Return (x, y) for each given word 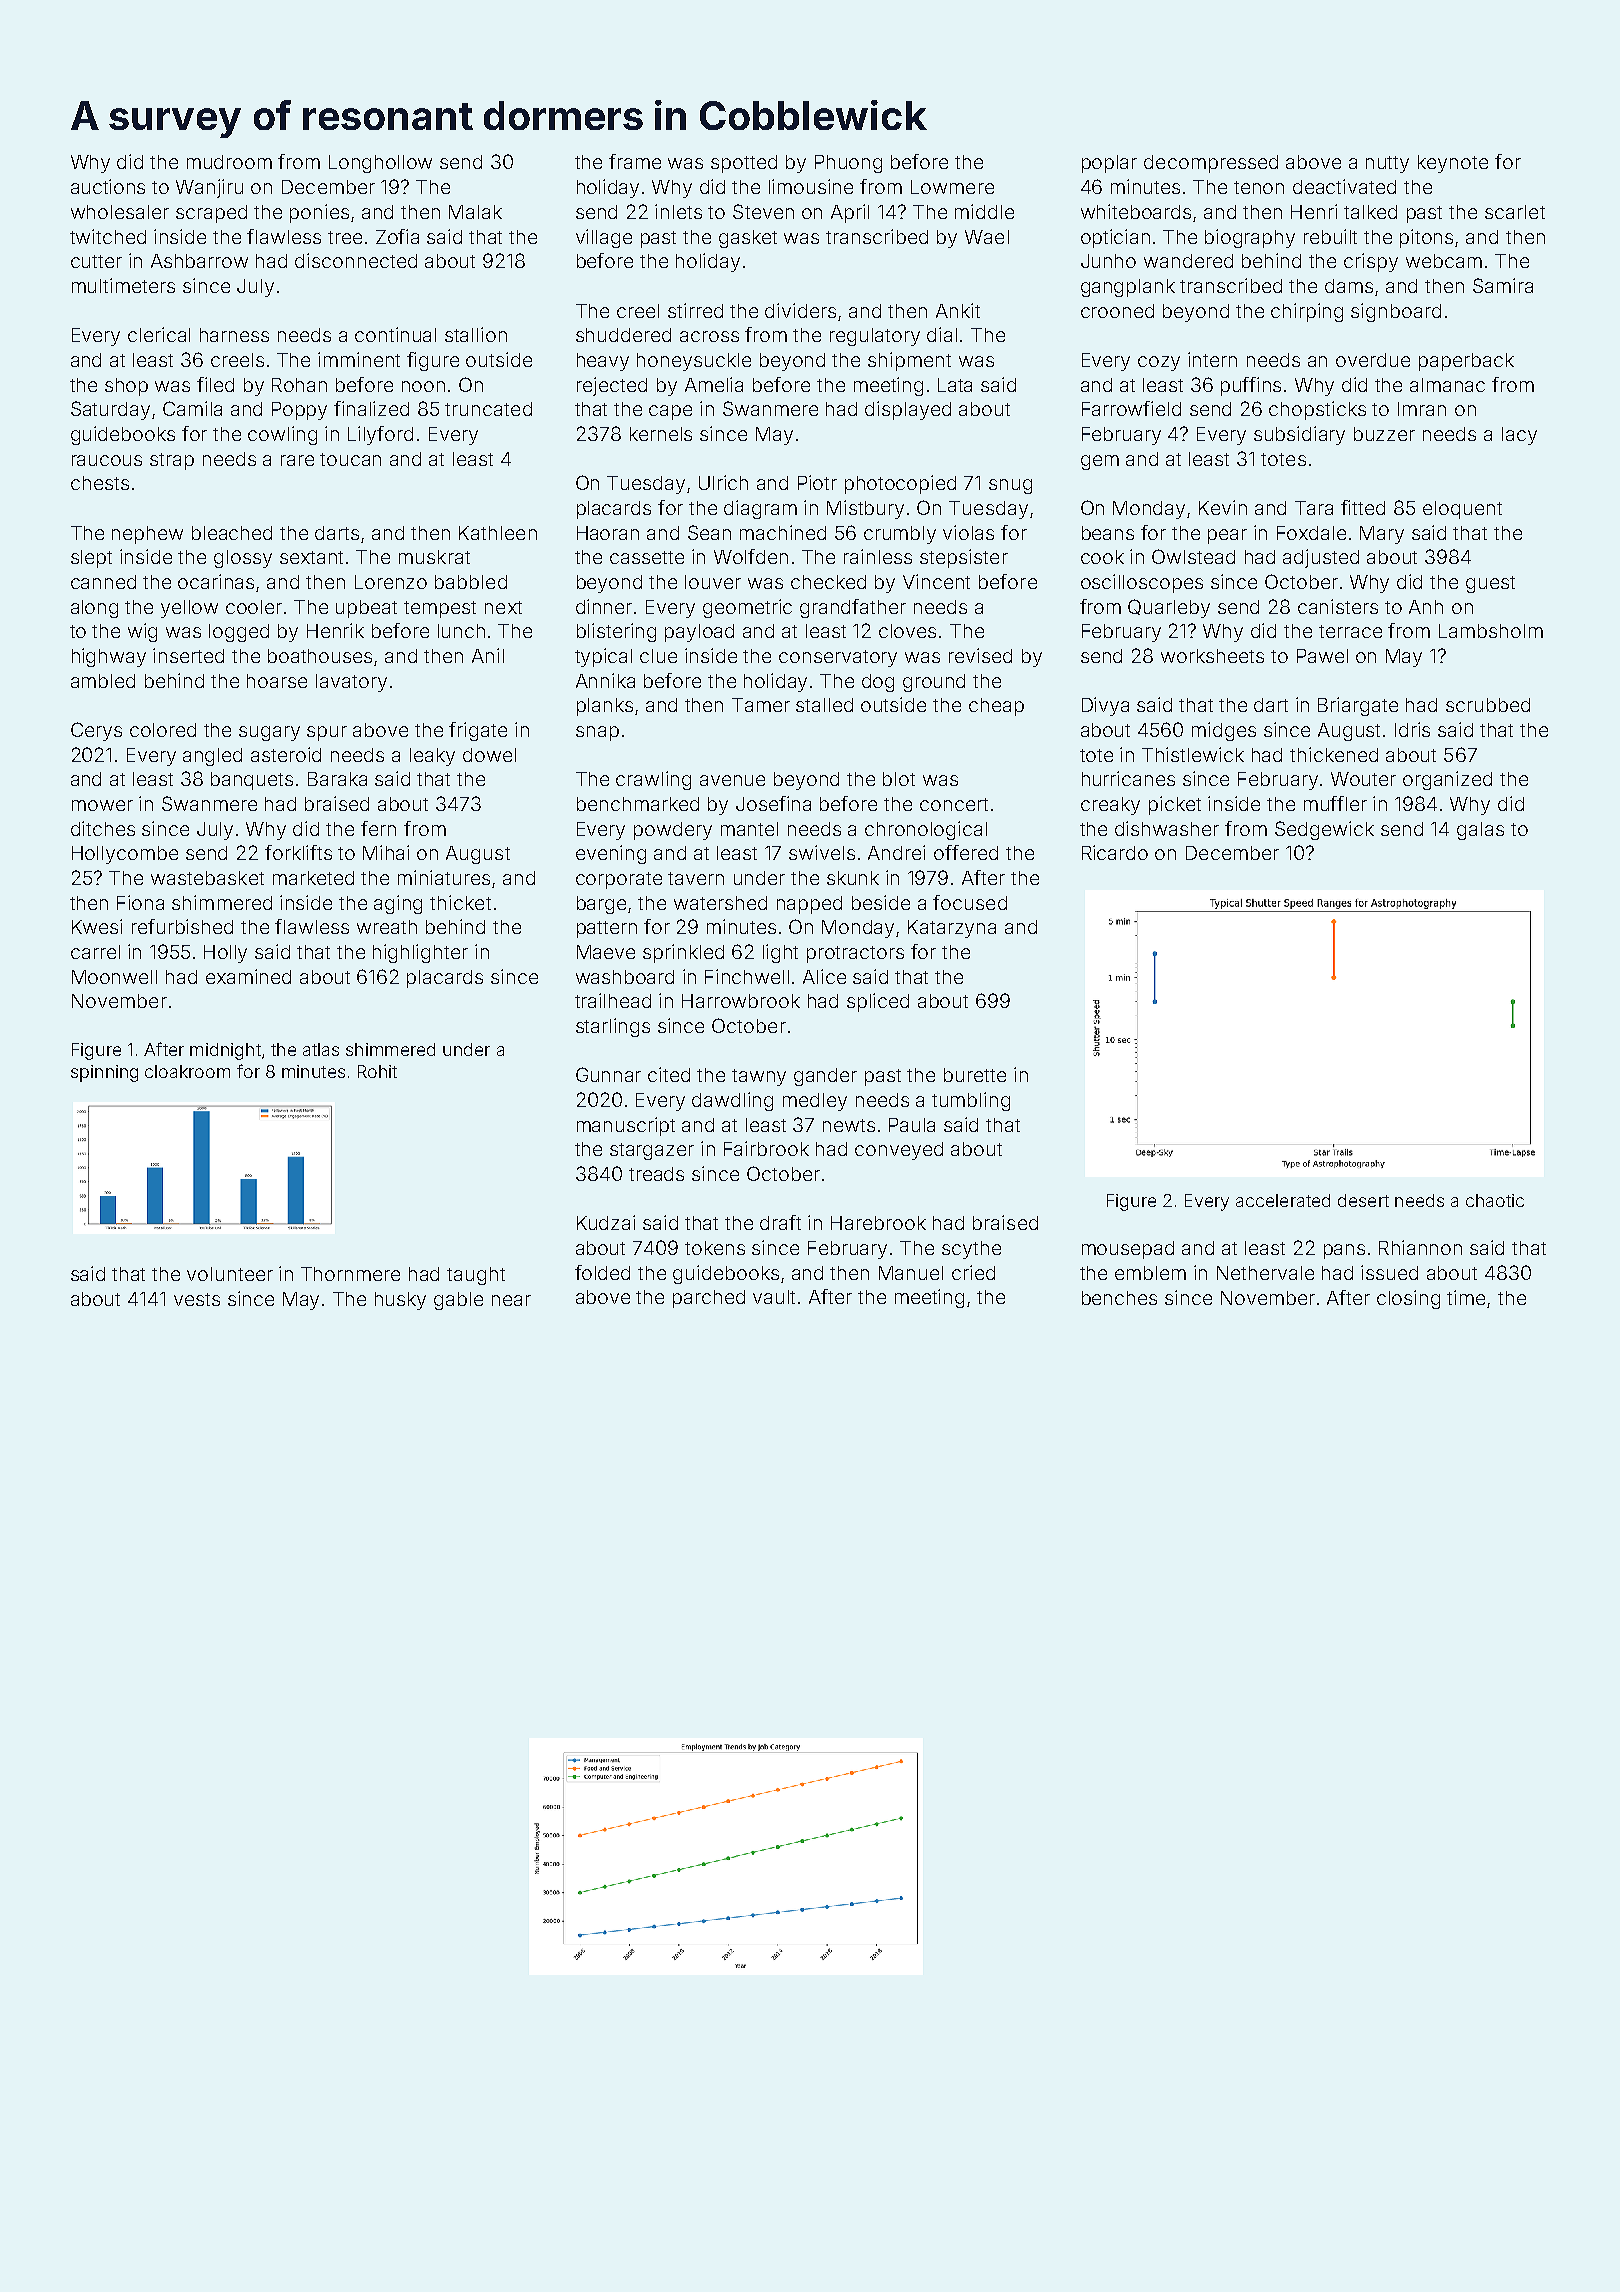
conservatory (838, 658)
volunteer (230, 1274)
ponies (319, 213)
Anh (1426, 607)
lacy (1519, 436)
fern (378, 828)
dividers (800, 310)
